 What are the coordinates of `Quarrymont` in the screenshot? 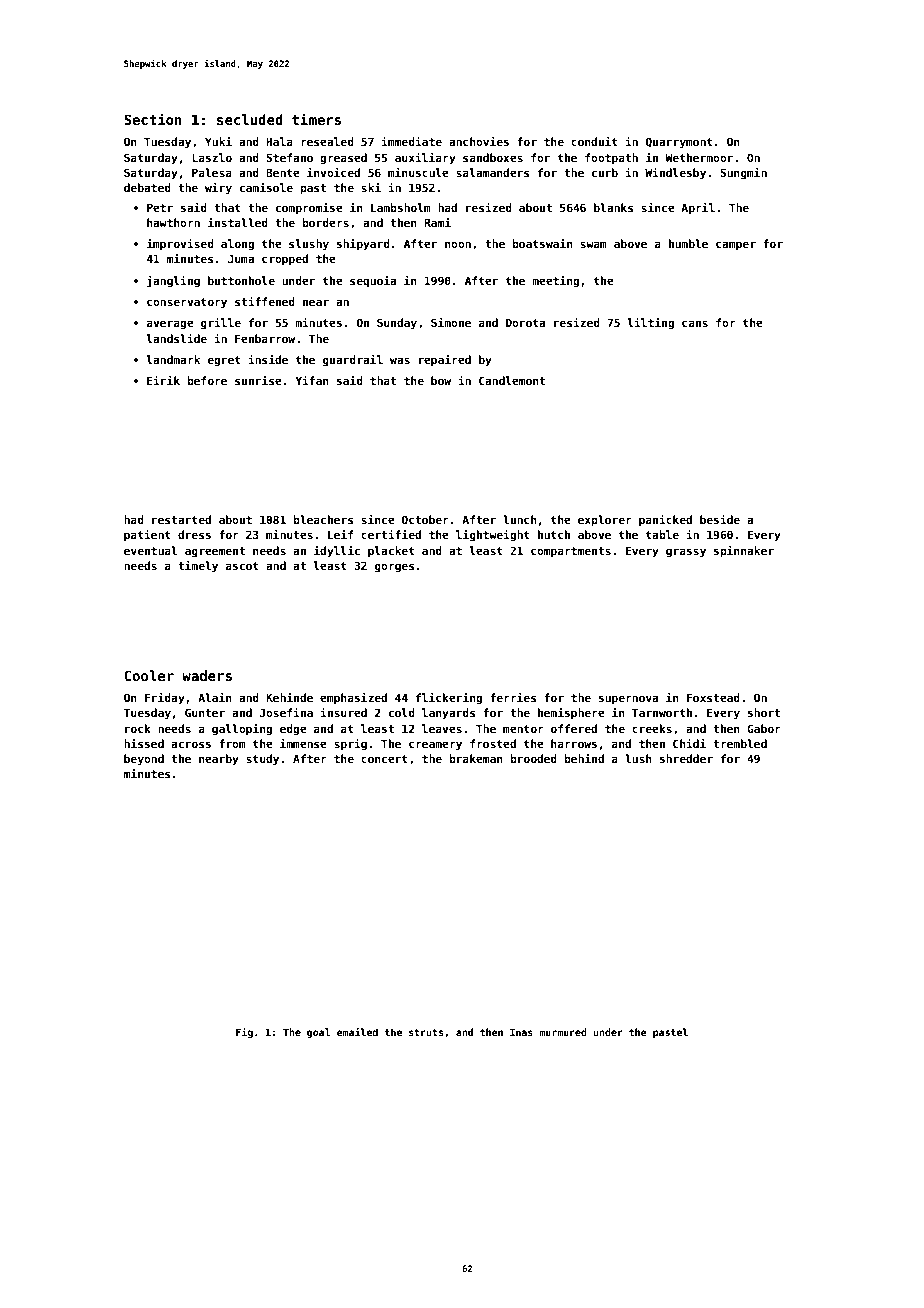 It's located at (679, 143).
